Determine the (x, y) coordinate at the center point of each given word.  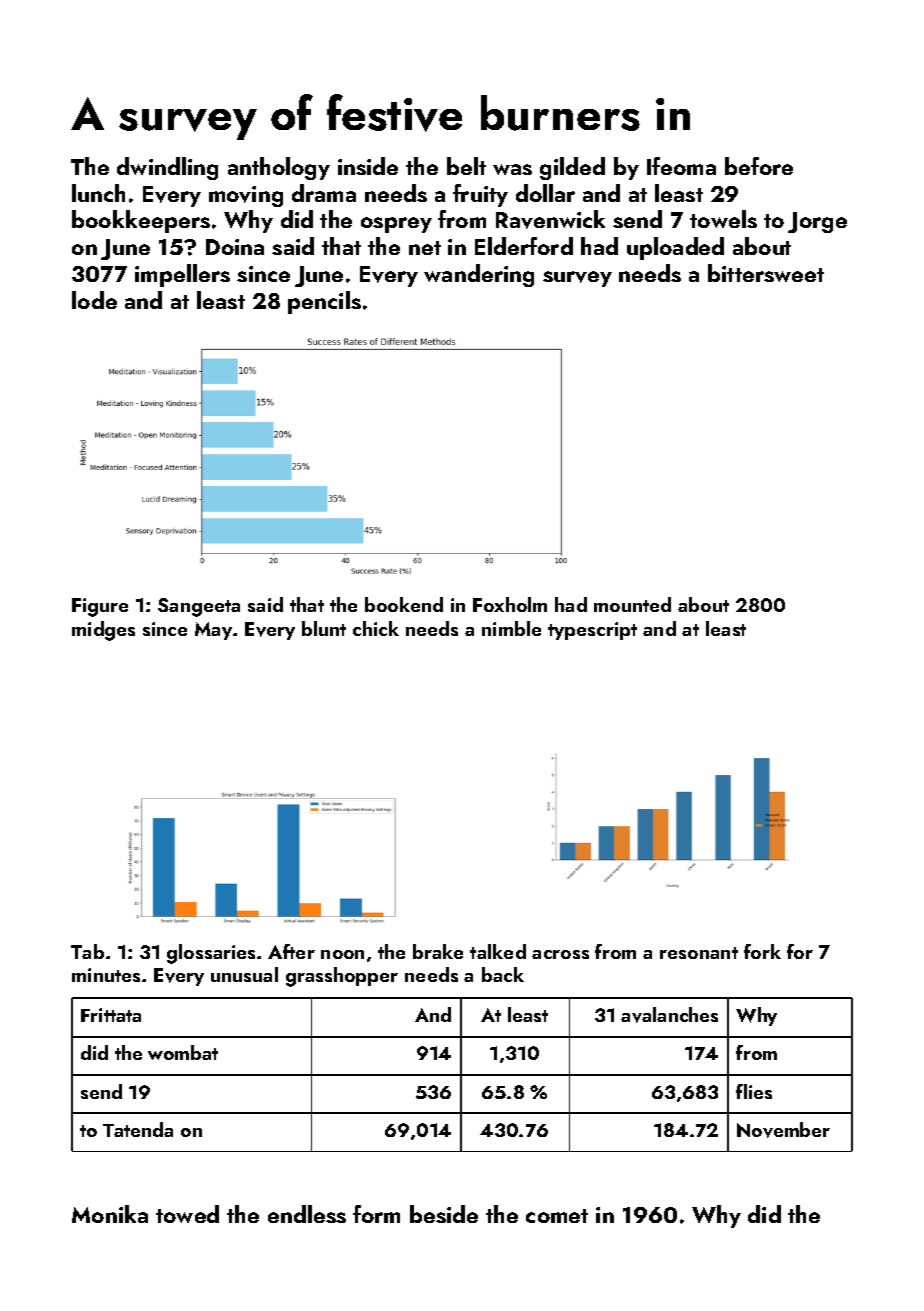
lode (94, 300)
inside (368, 166)
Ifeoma (681, 166)
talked (498, 951)
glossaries (211, 954)
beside (444, 1214)
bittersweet (766, 273)
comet (557, 1216)
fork (762, 951)
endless (307, 1214)
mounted (632, 604)
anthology (279, 168)
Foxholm (510, 604)
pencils (324, 302)
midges (103, 631)
